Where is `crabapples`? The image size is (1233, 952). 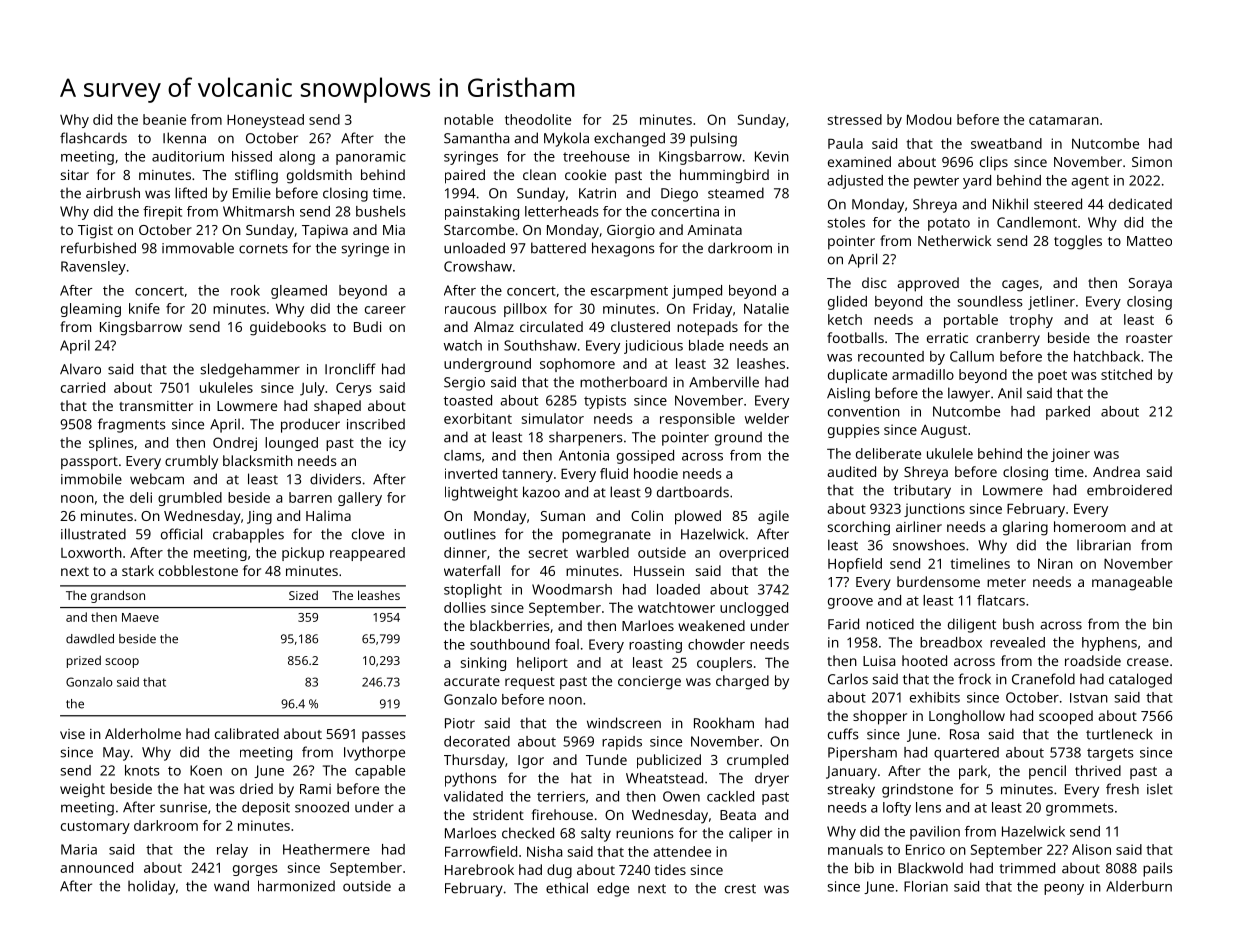 crabapples is located at coordinates (248, 535).
